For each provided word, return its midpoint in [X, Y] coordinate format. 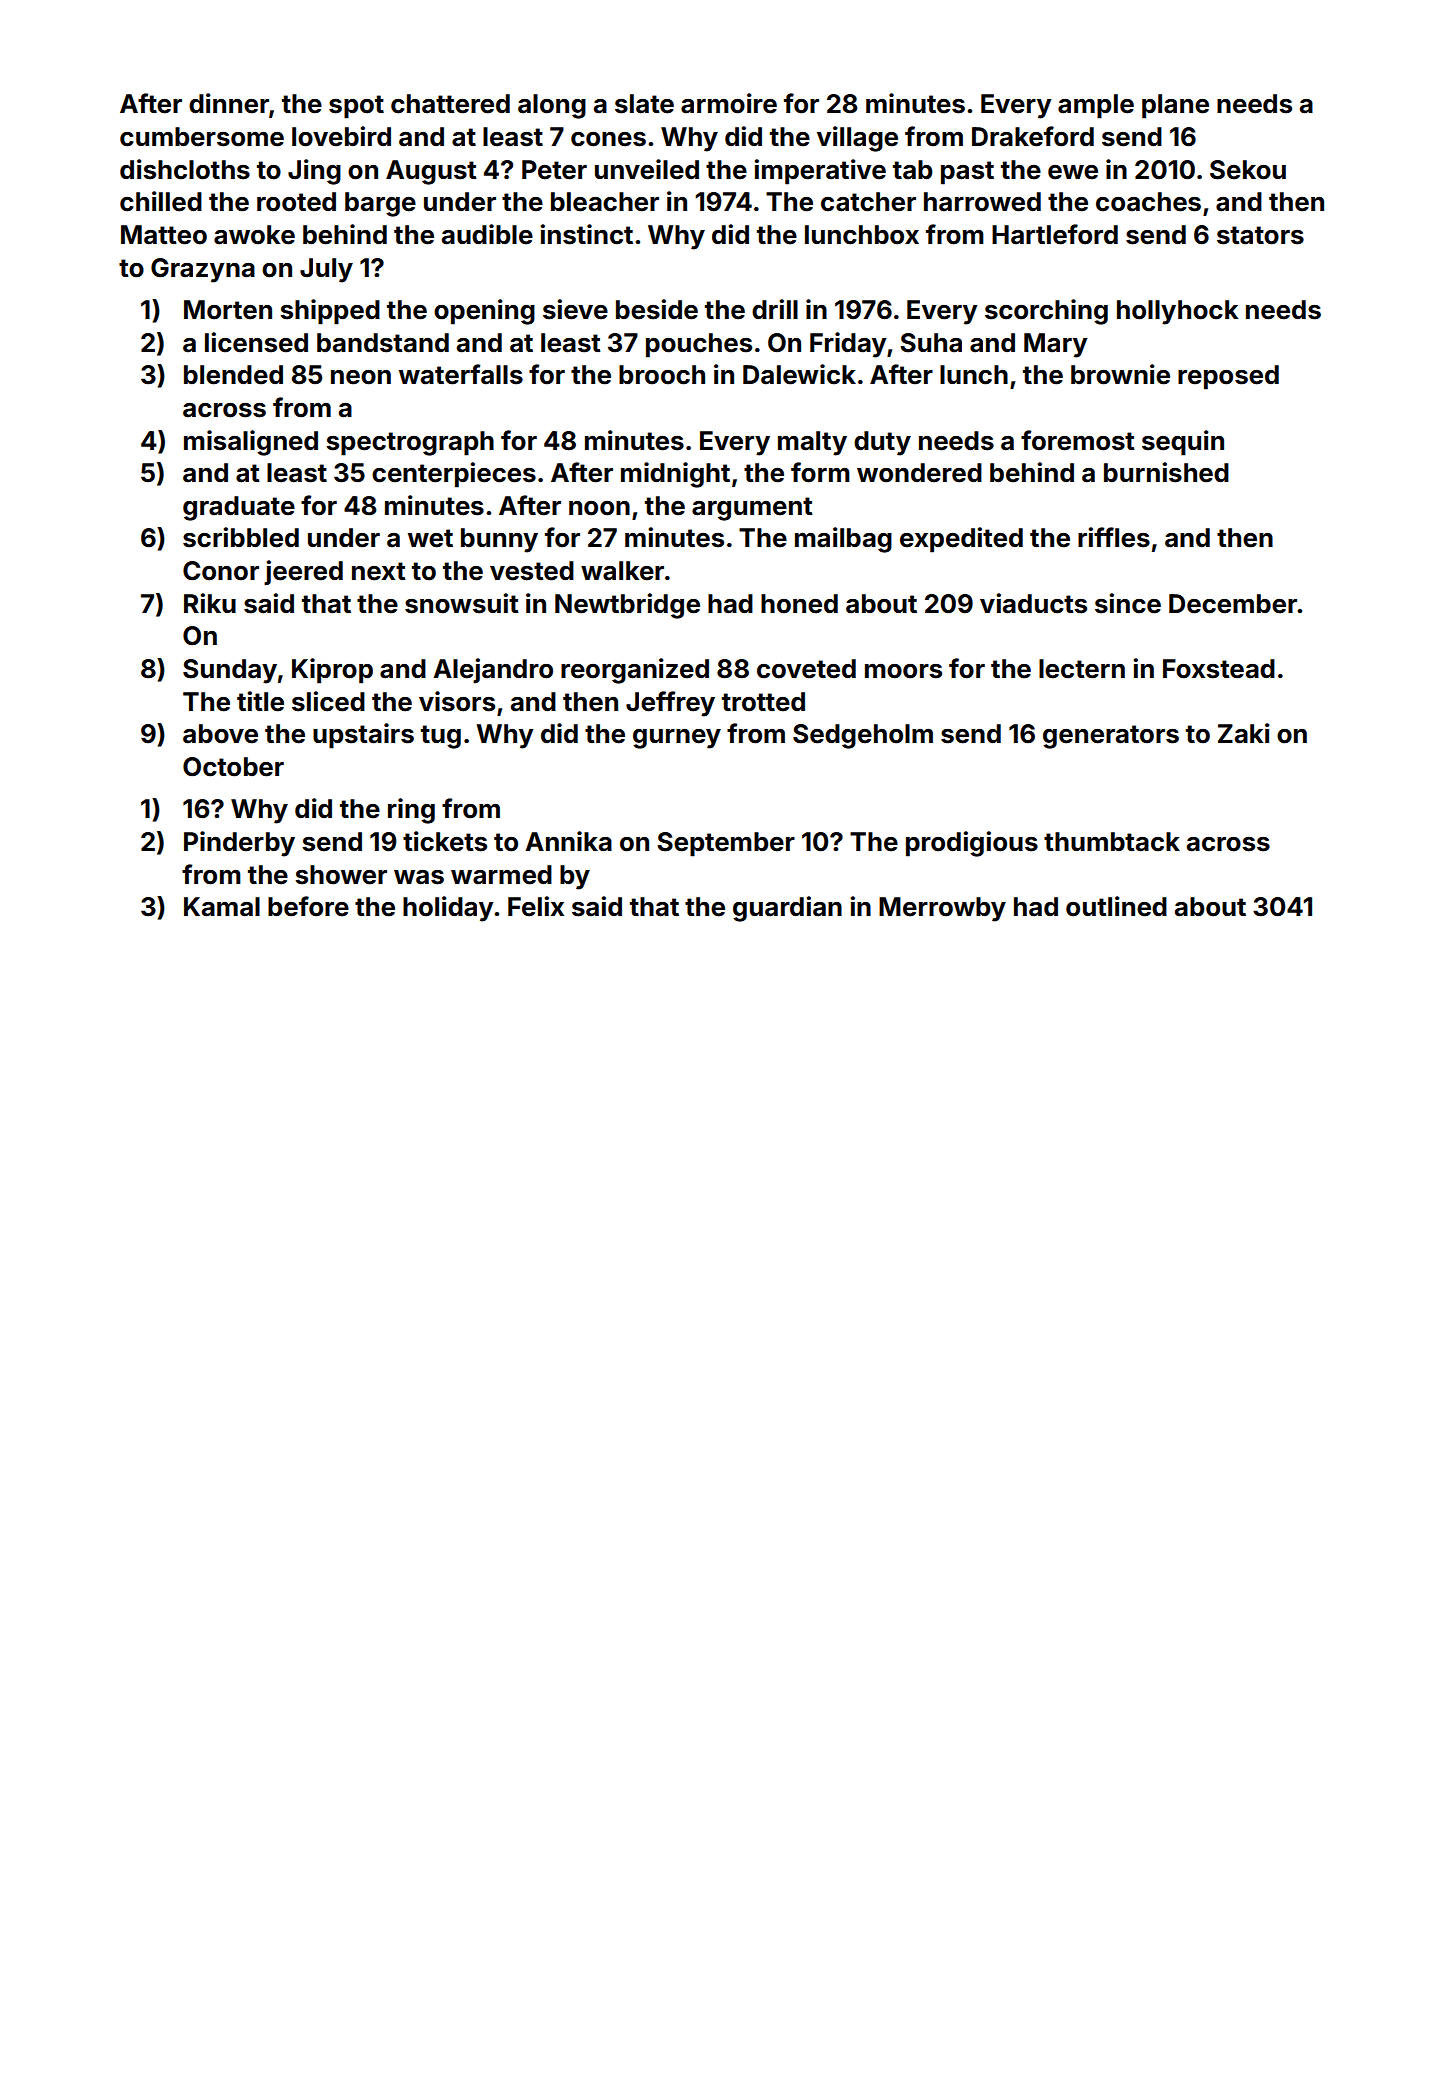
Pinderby [239, 844]
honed [799, 604]
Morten [228, 310]
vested [532, 571]
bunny [499, 540]
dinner [229, 103]
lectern [1082, 669]
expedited [961, 540]
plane [1175, 106]
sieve [575, 309]
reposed [1228, 377]
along [552, 106]
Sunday [230, 671]
